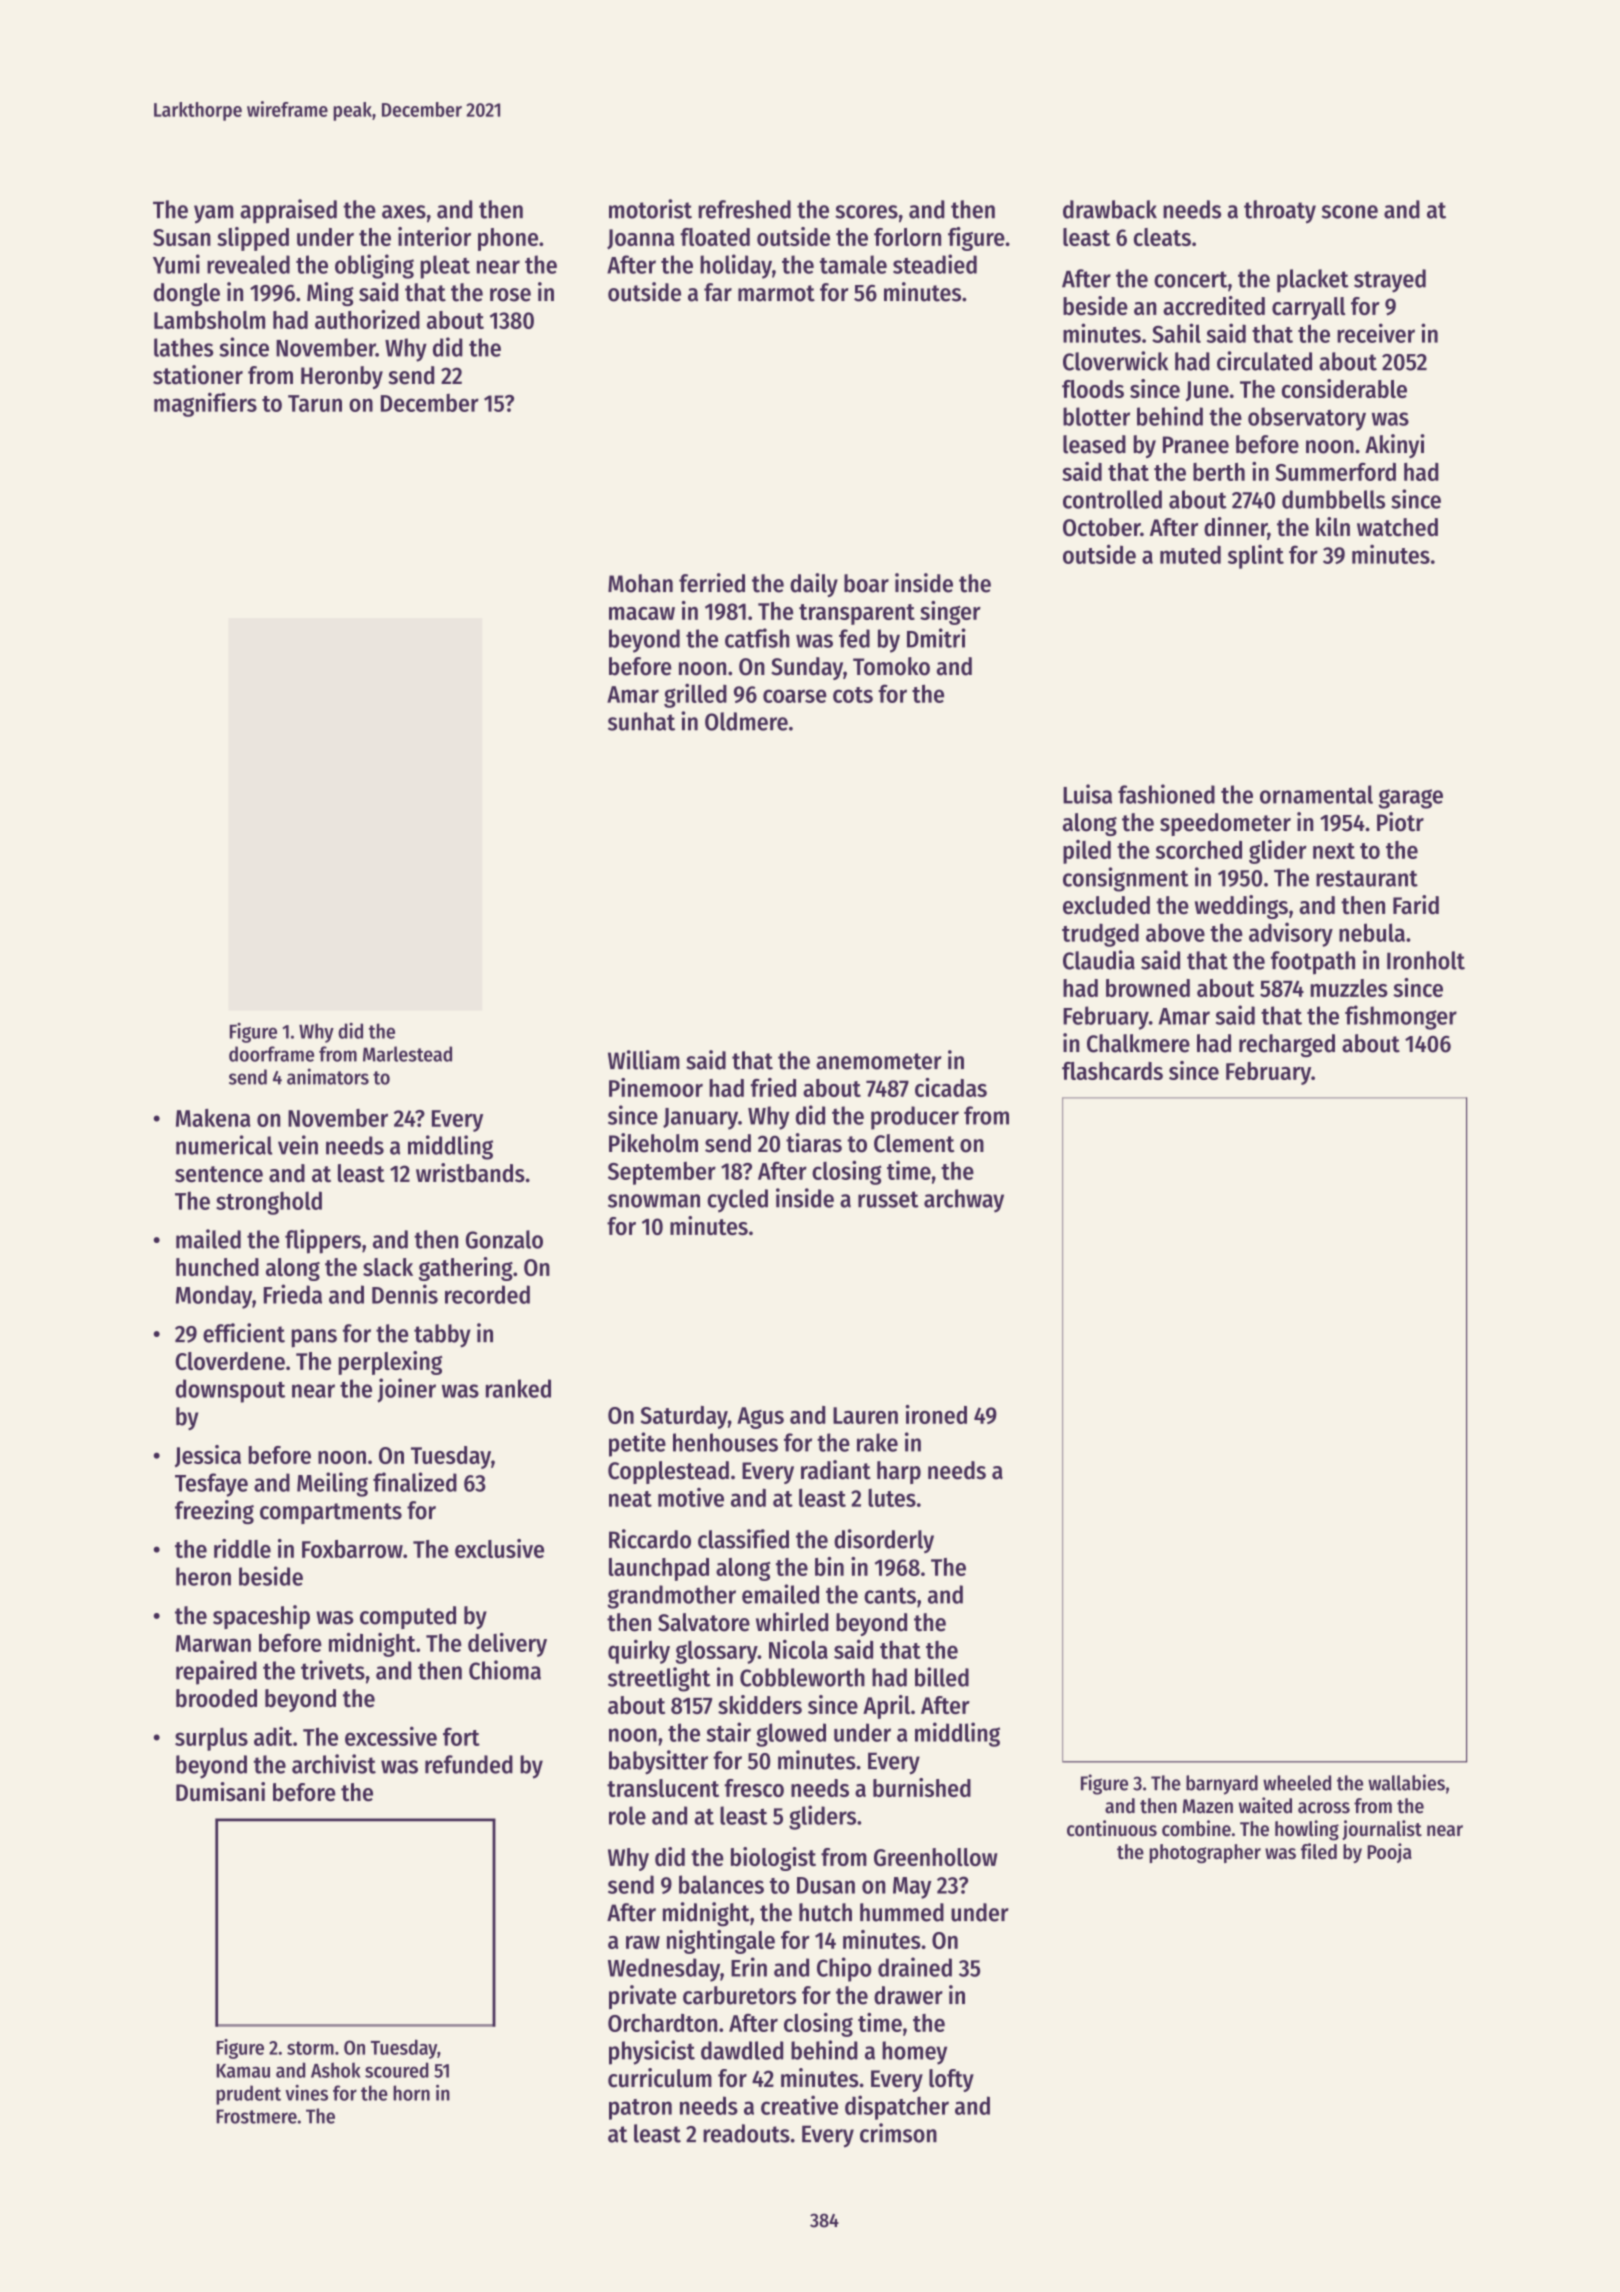 The height and width of the image is (2292, 1620). What do you see at coordinates (695, 695) in the image?
I see `grilled` at bounding box center [695, 695].
